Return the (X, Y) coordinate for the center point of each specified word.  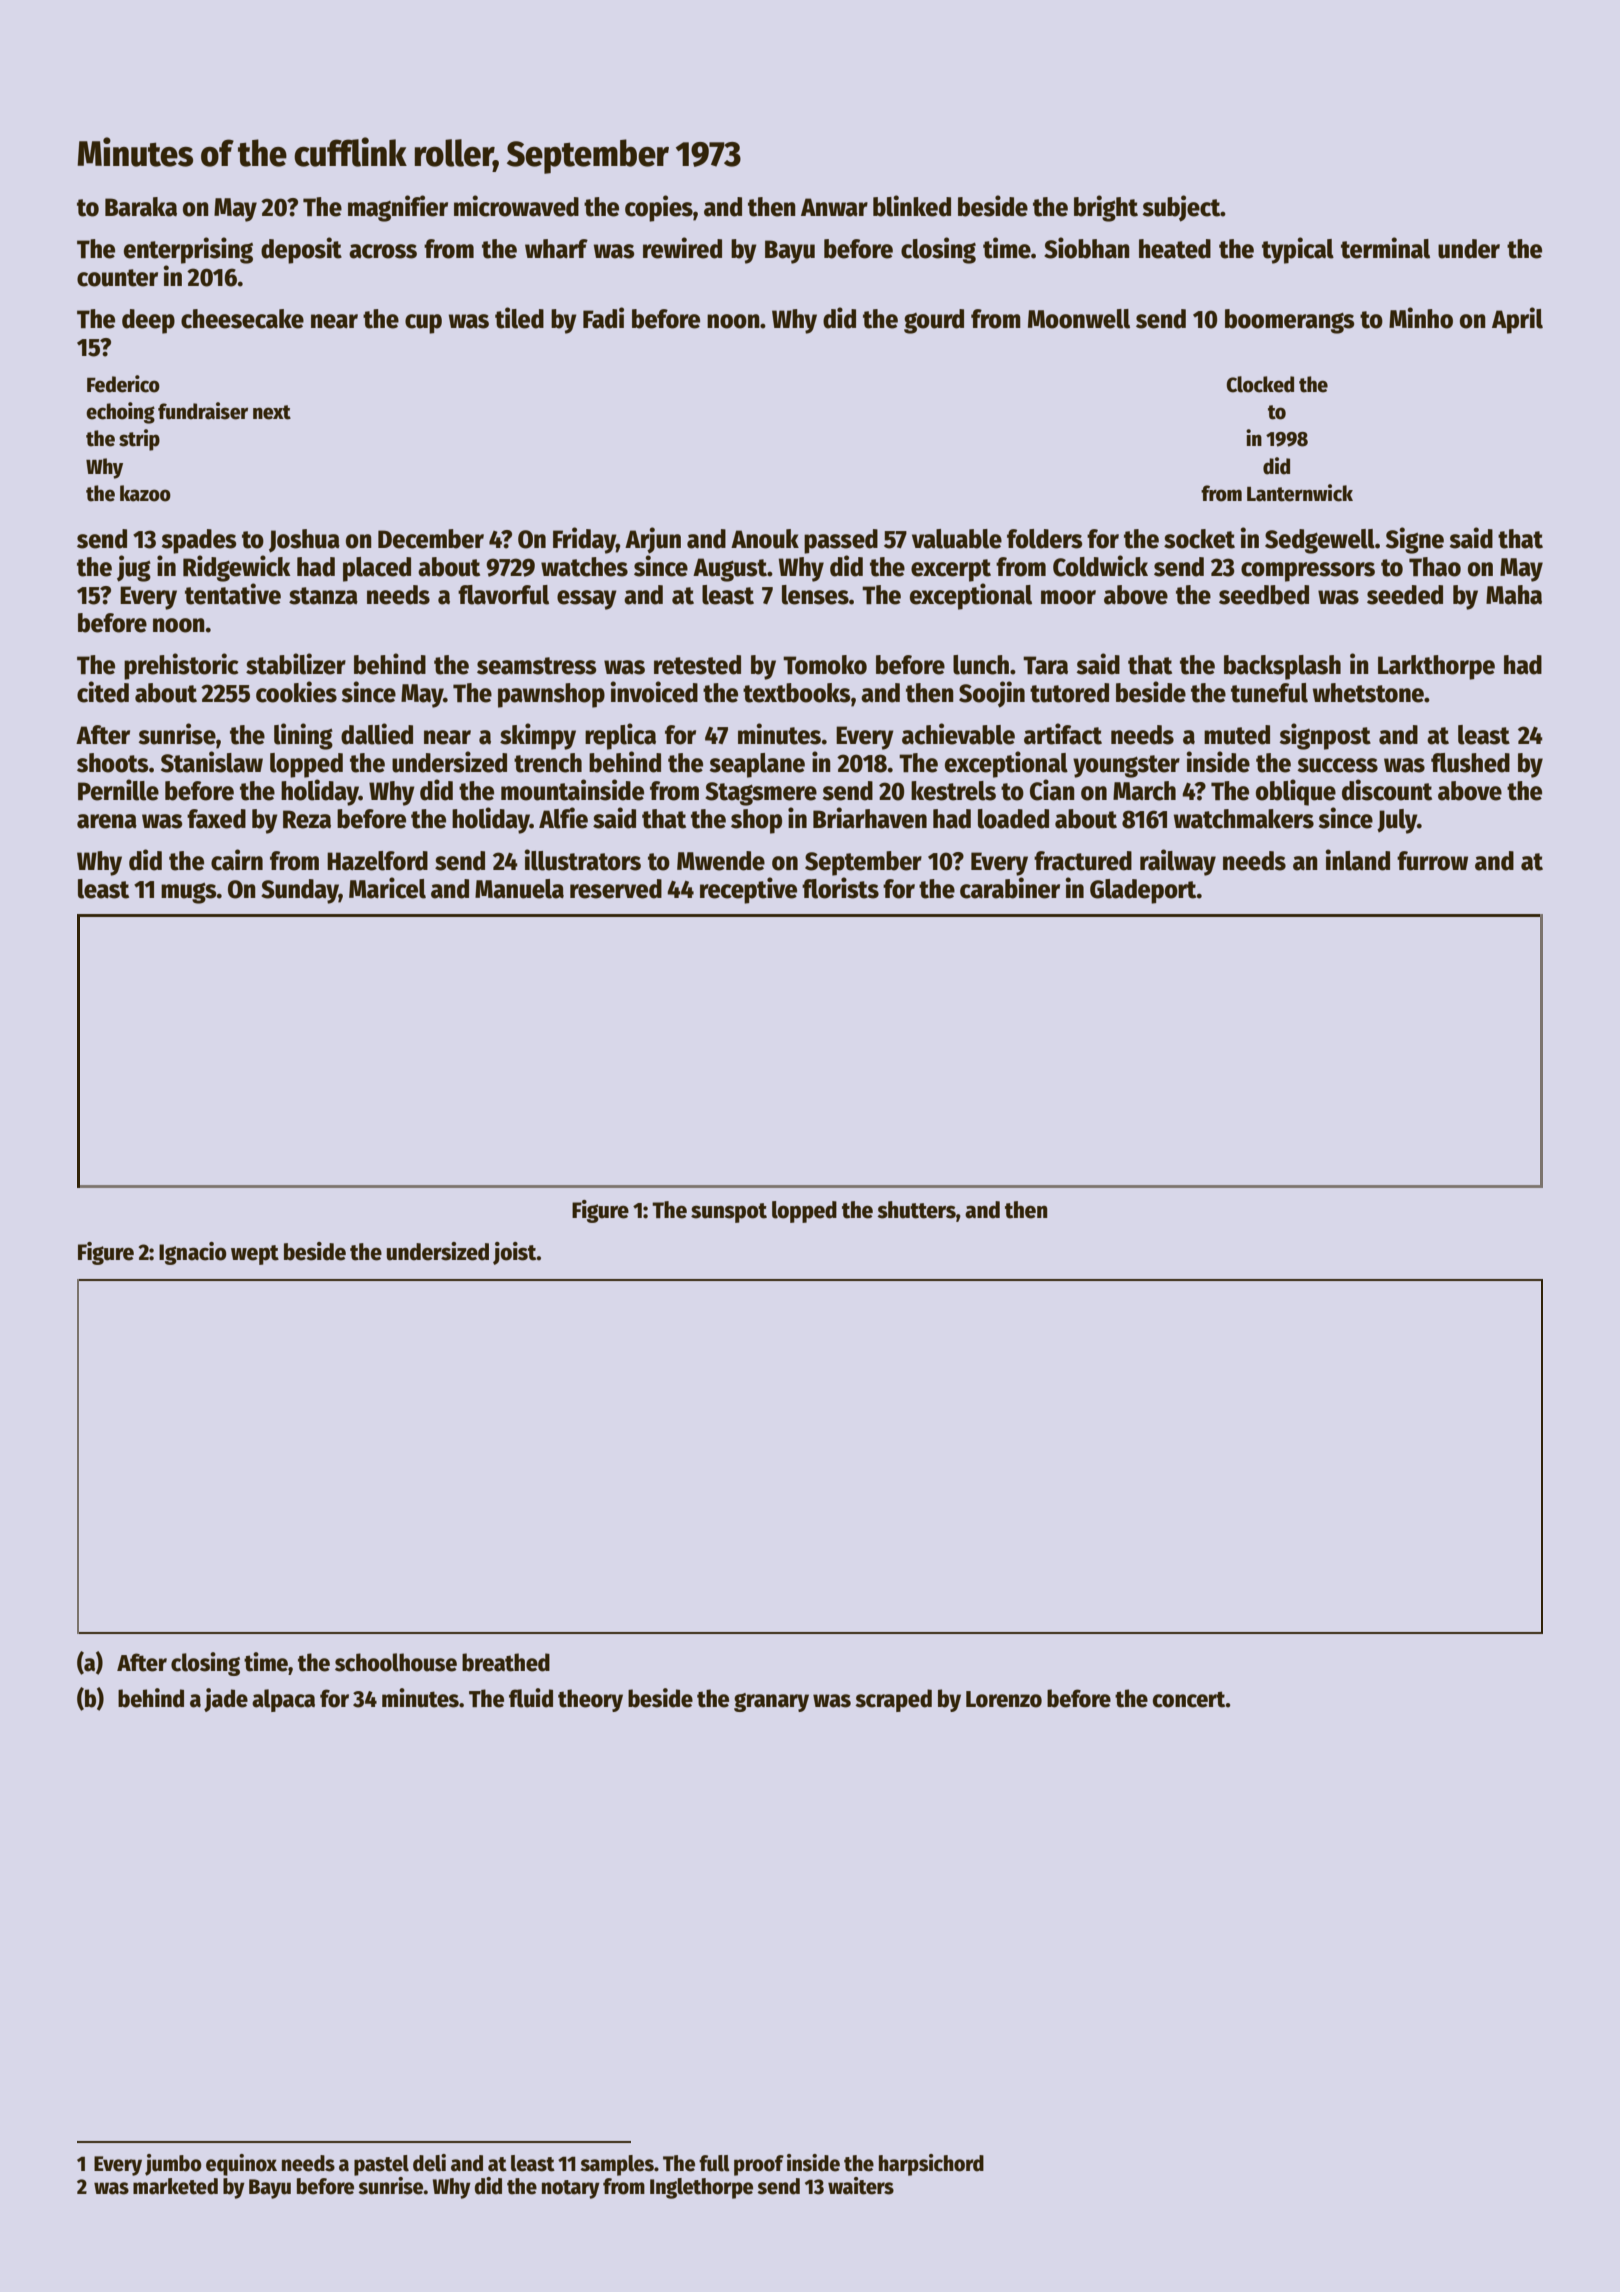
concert (1189, 1699)
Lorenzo (1004, 1699)
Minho (1421, 318)
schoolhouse (396, 1662)
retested (697, 665)
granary (771, 1702)
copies (659, 208)
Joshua (304, 541)
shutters (916, 1210)
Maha (1514, 595)
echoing (120, 413)
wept (255, 1255)
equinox (241, 2165)
